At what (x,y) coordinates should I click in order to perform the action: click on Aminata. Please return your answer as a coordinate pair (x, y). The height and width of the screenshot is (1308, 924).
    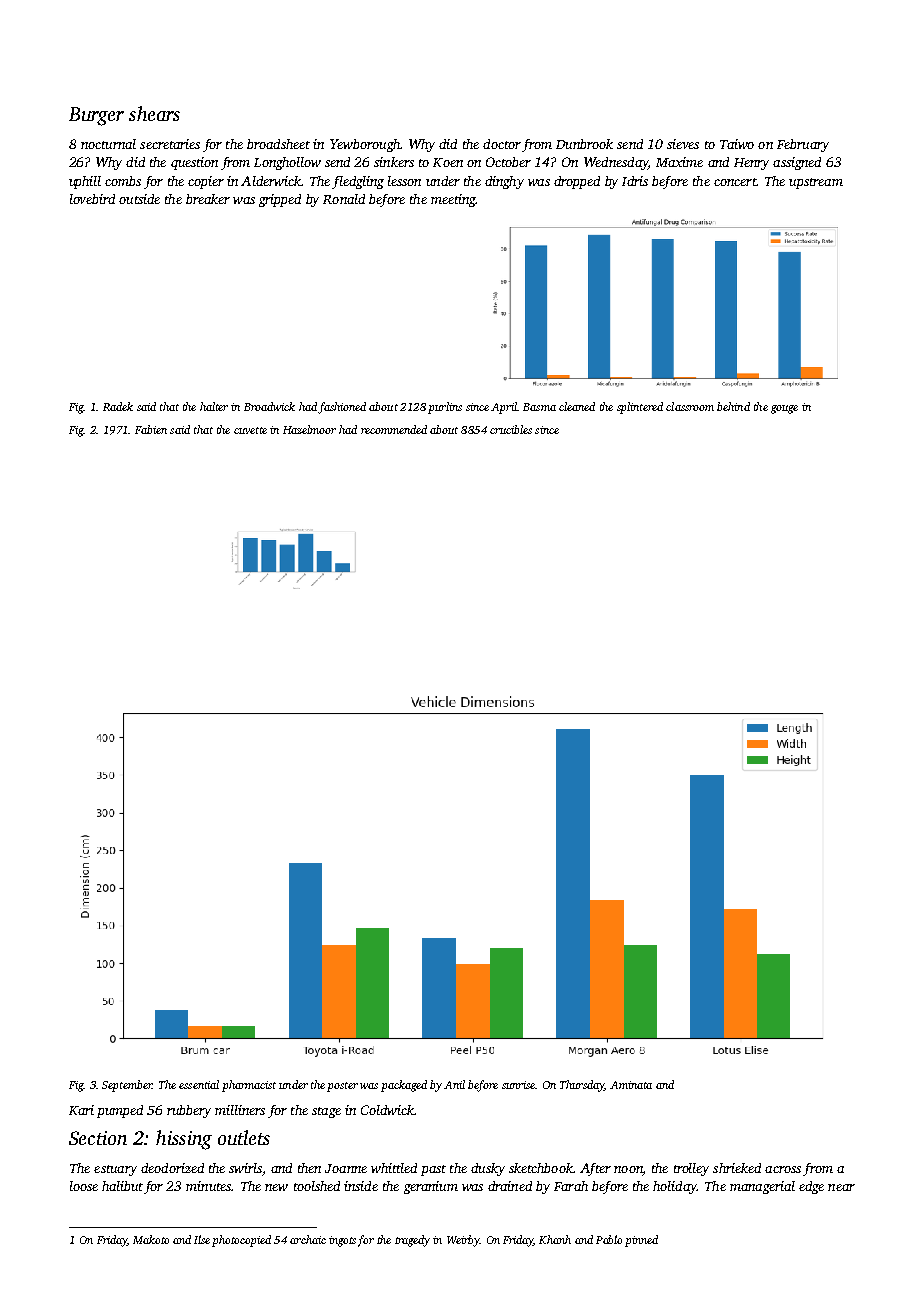
    Looking at the image, I should click on (631, 1085).
